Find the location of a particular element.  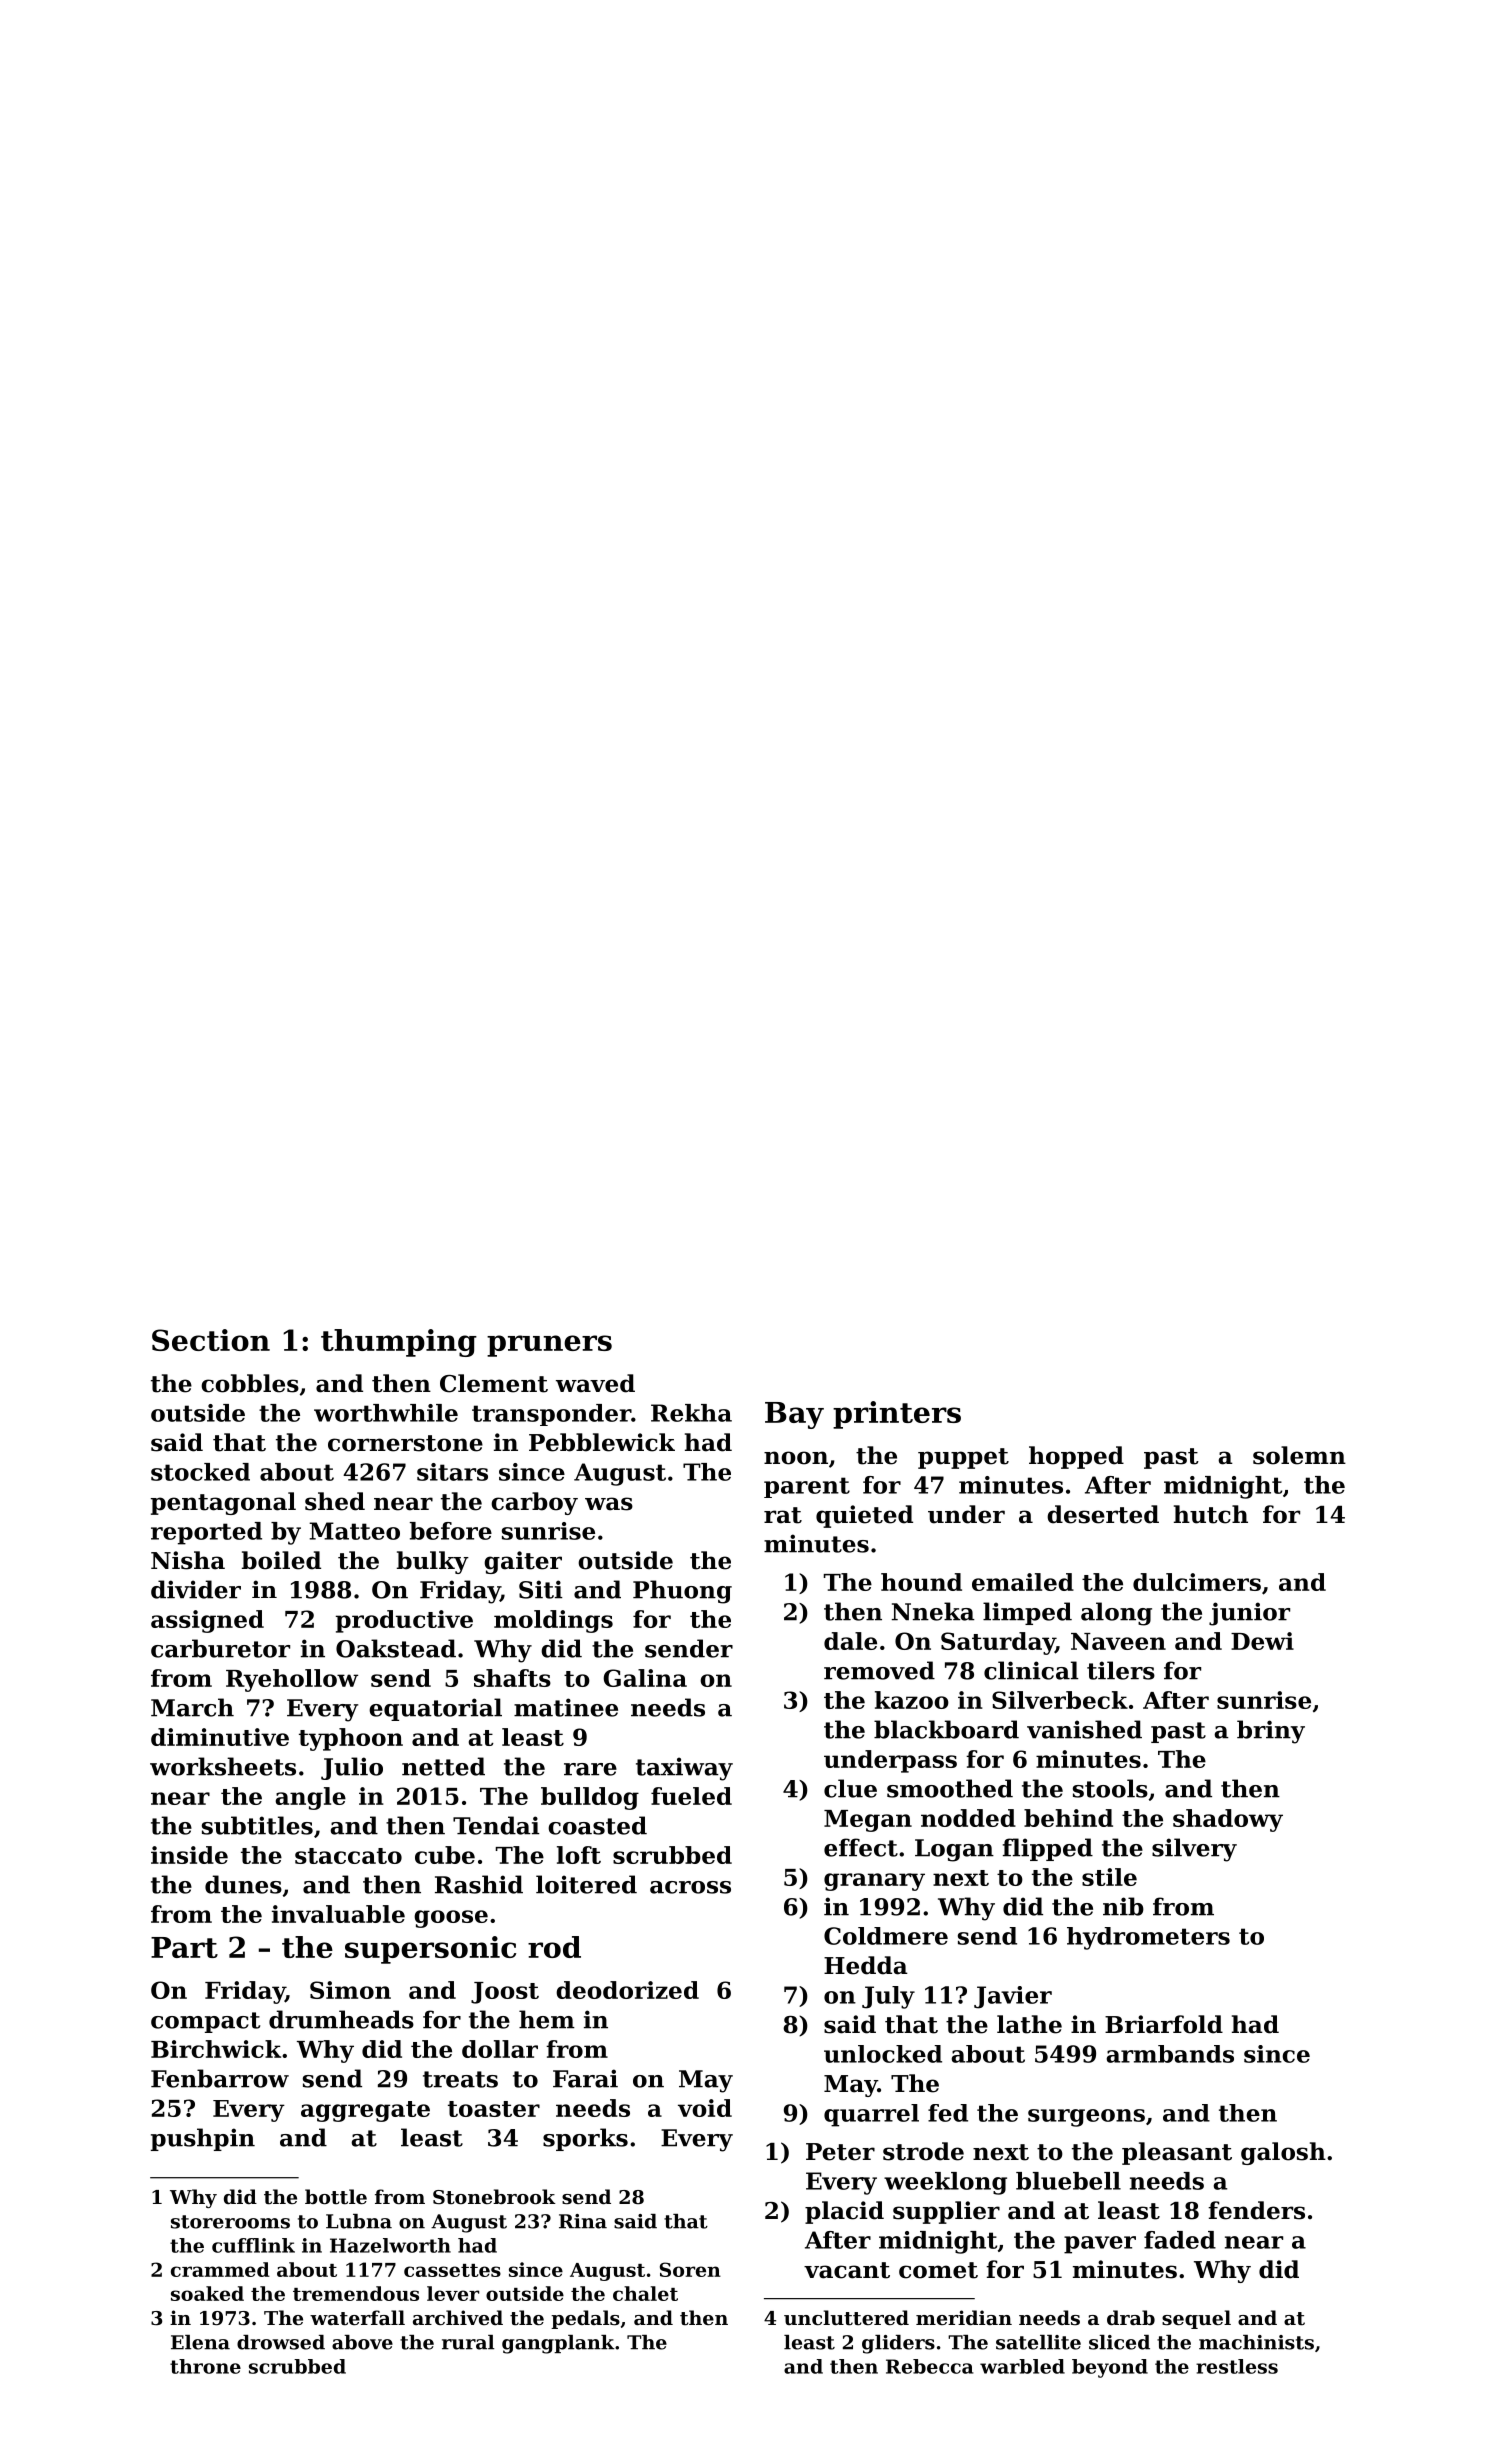

Section is located at coordinates (211, 1340).
